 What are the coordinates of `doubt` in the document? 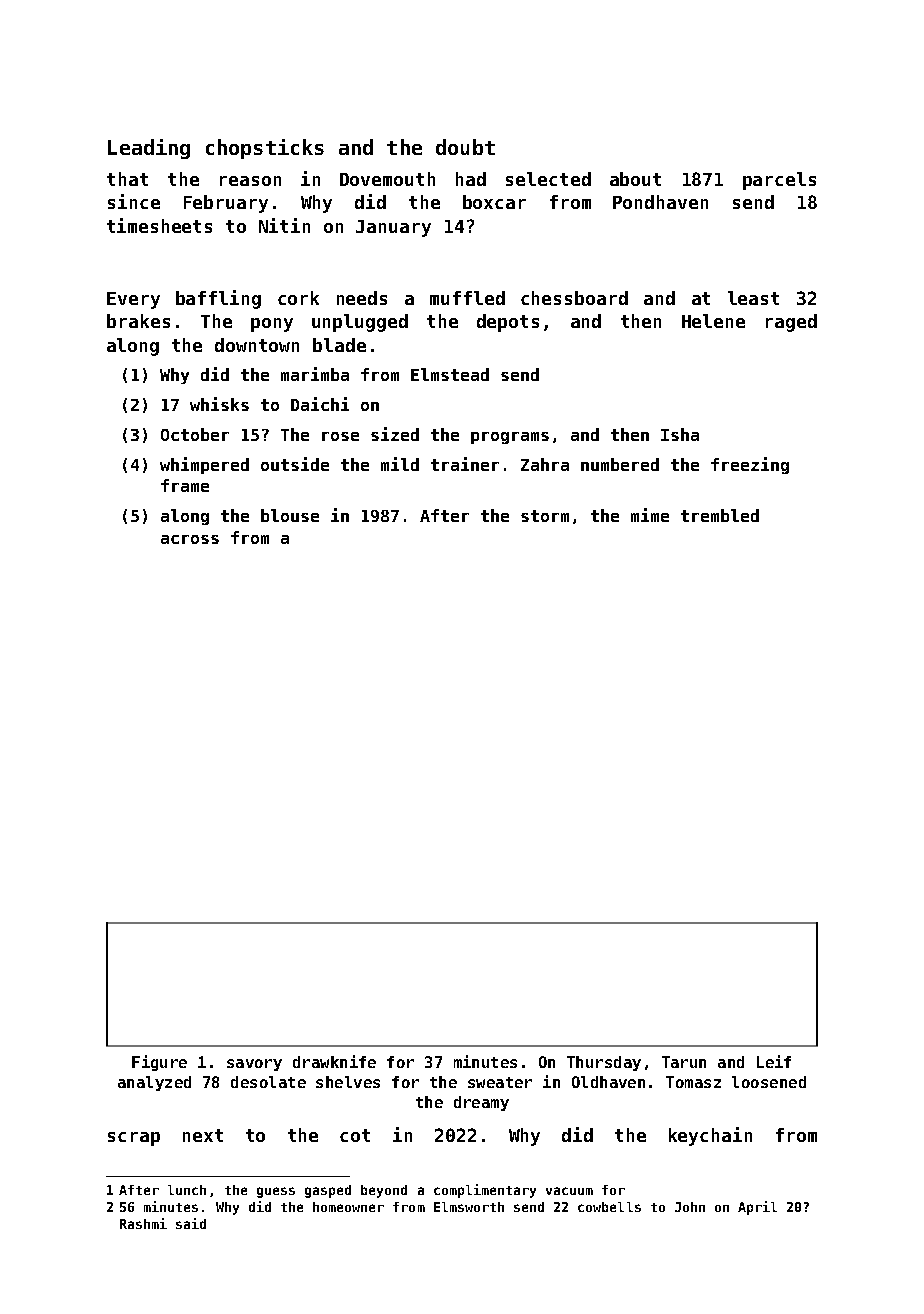 It's located at (465, 147).
